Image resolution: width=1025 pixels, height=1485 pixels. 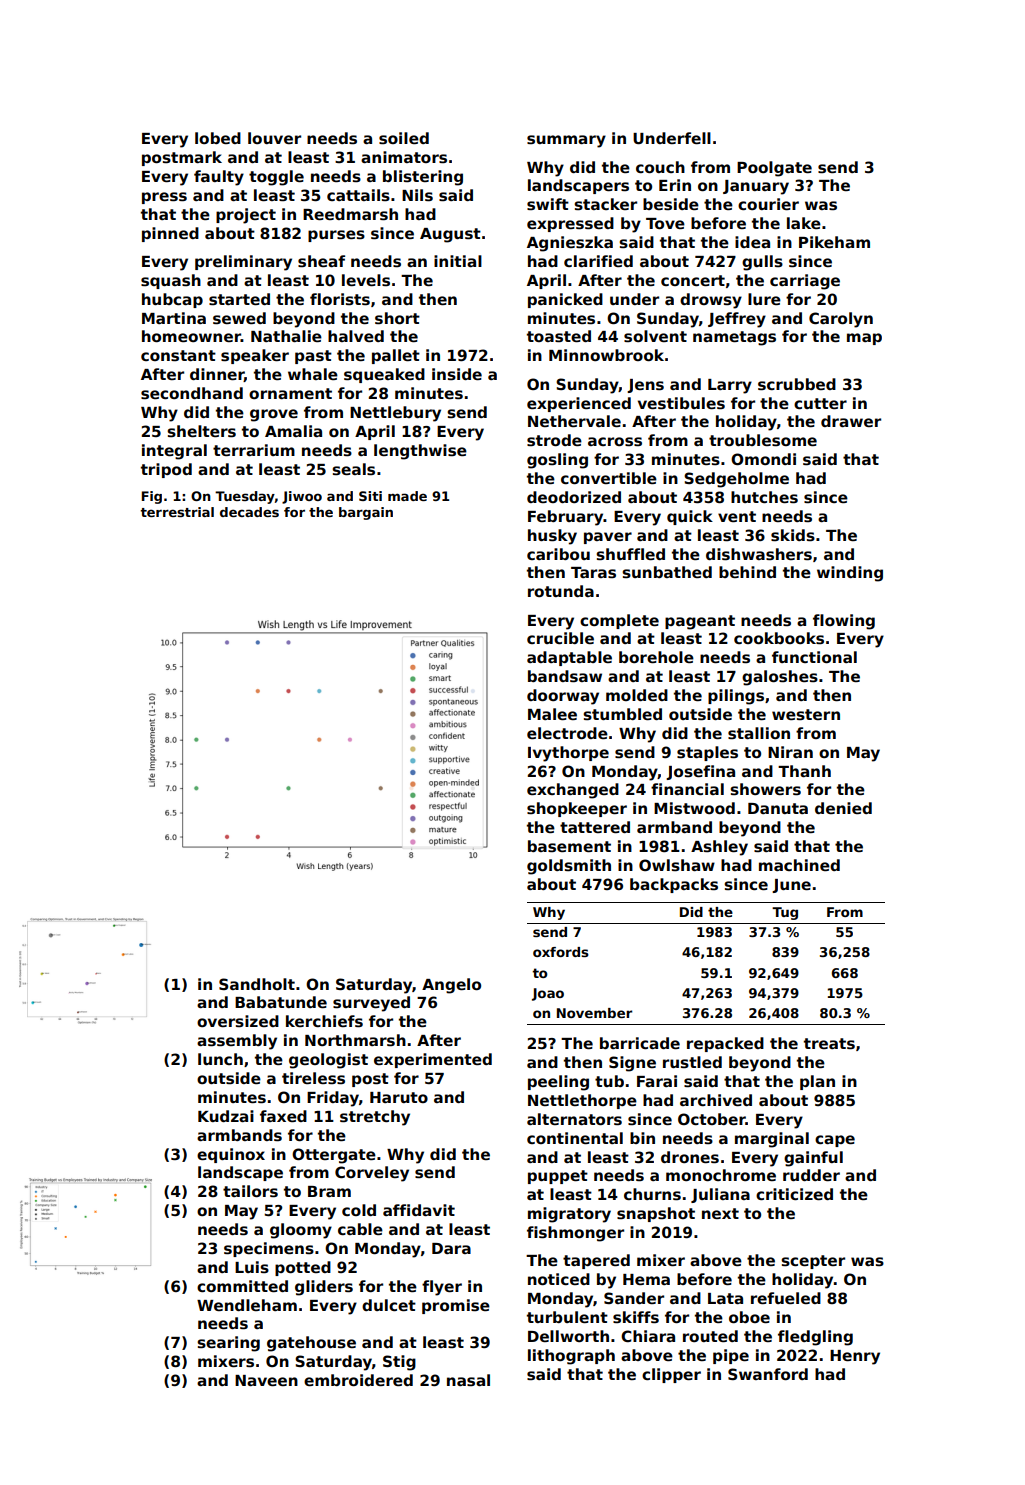 What do you see at coordinates (311, 1344) in the image?
I see `gatehouse` at bounding box center [311, 1344].
